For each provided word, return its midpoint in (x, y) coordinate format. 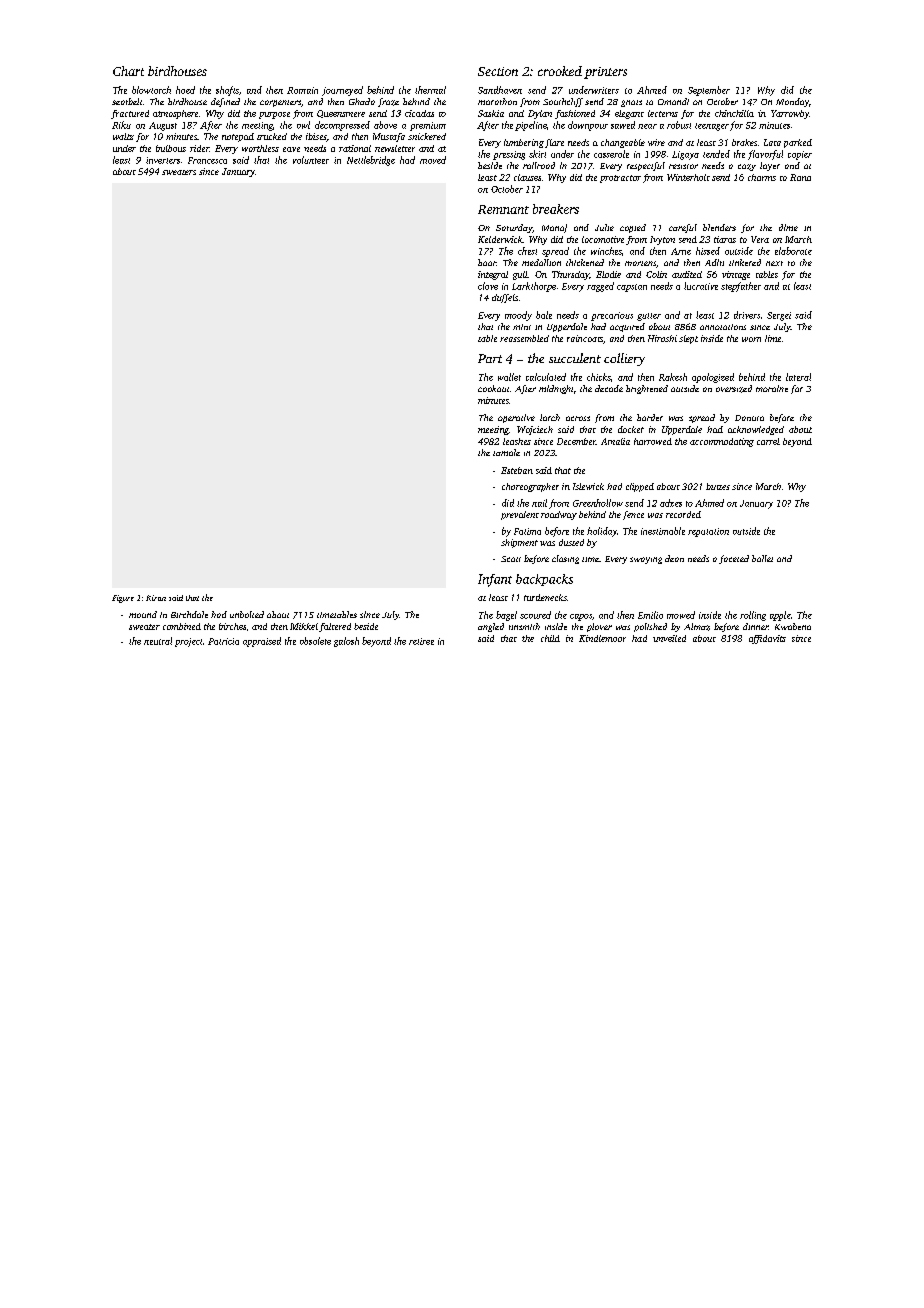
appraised (262, 642)
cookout (493, 388)
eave (291, 149)
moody (518, 316)
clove (488, 286)
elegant (629, 114)
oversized (734, 389)
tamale (506, 452)
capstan (632, 288)
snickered (427, 136)
